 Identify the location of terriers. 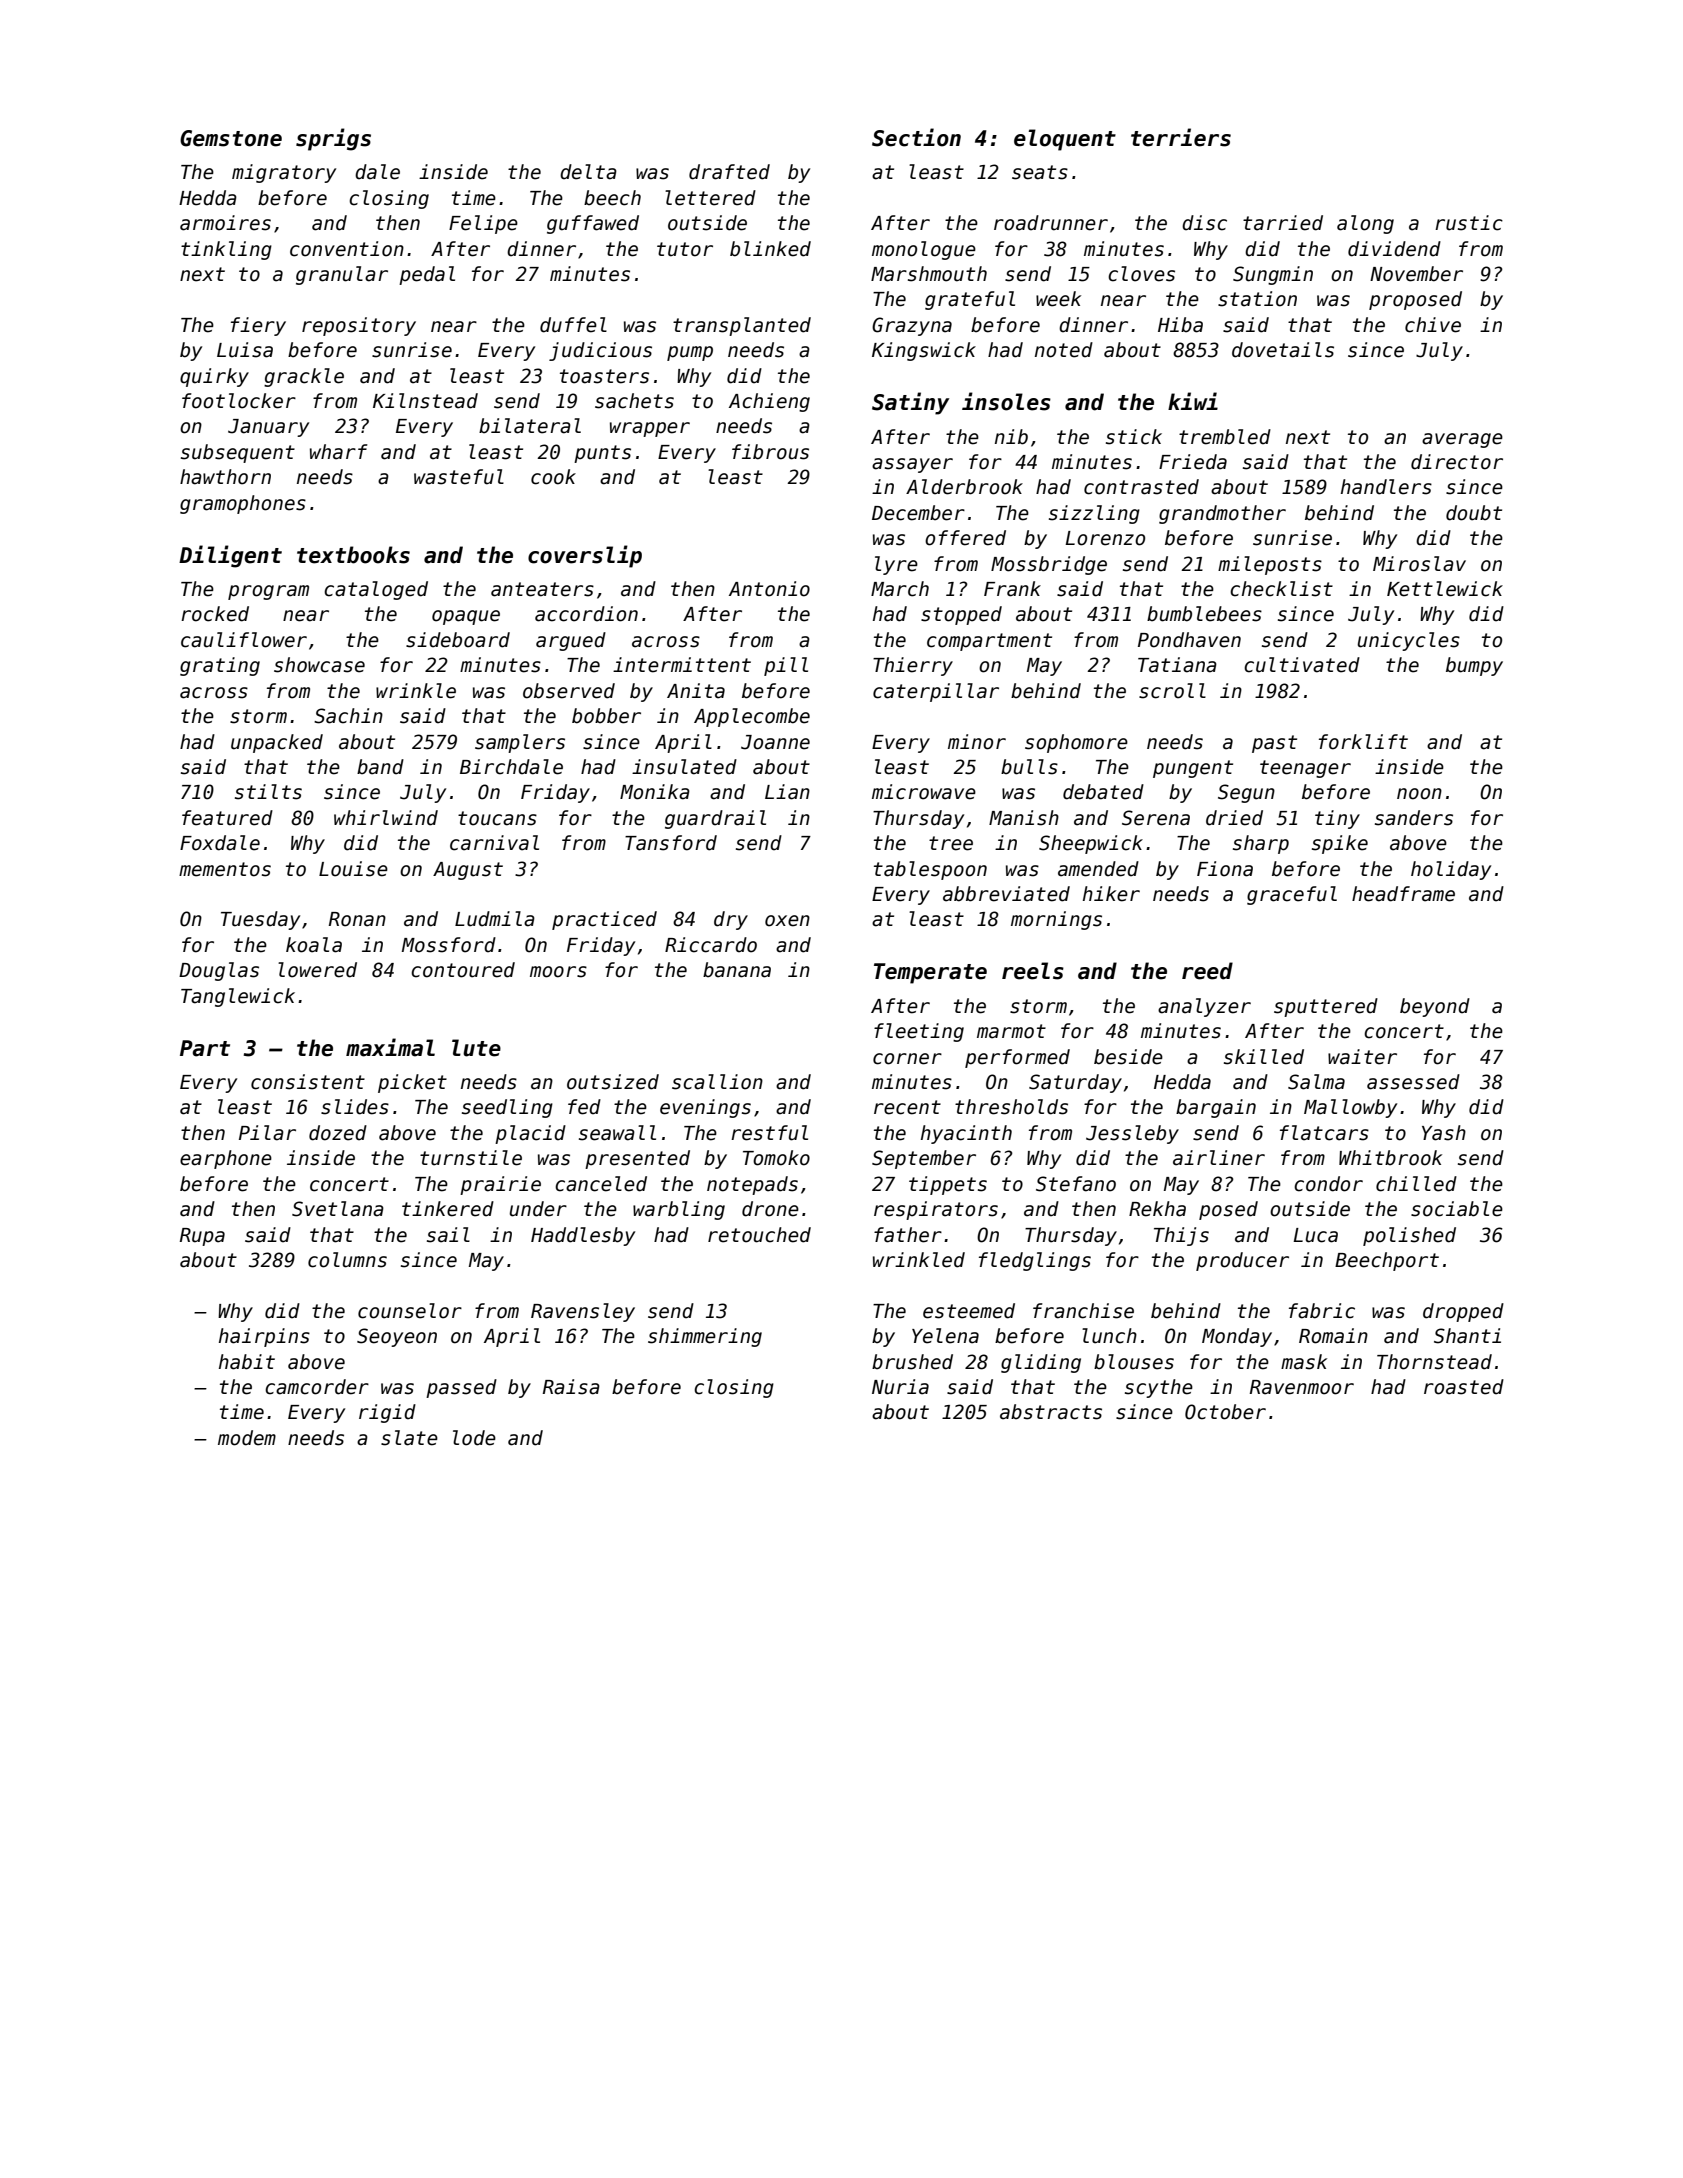
(1181, 137).
